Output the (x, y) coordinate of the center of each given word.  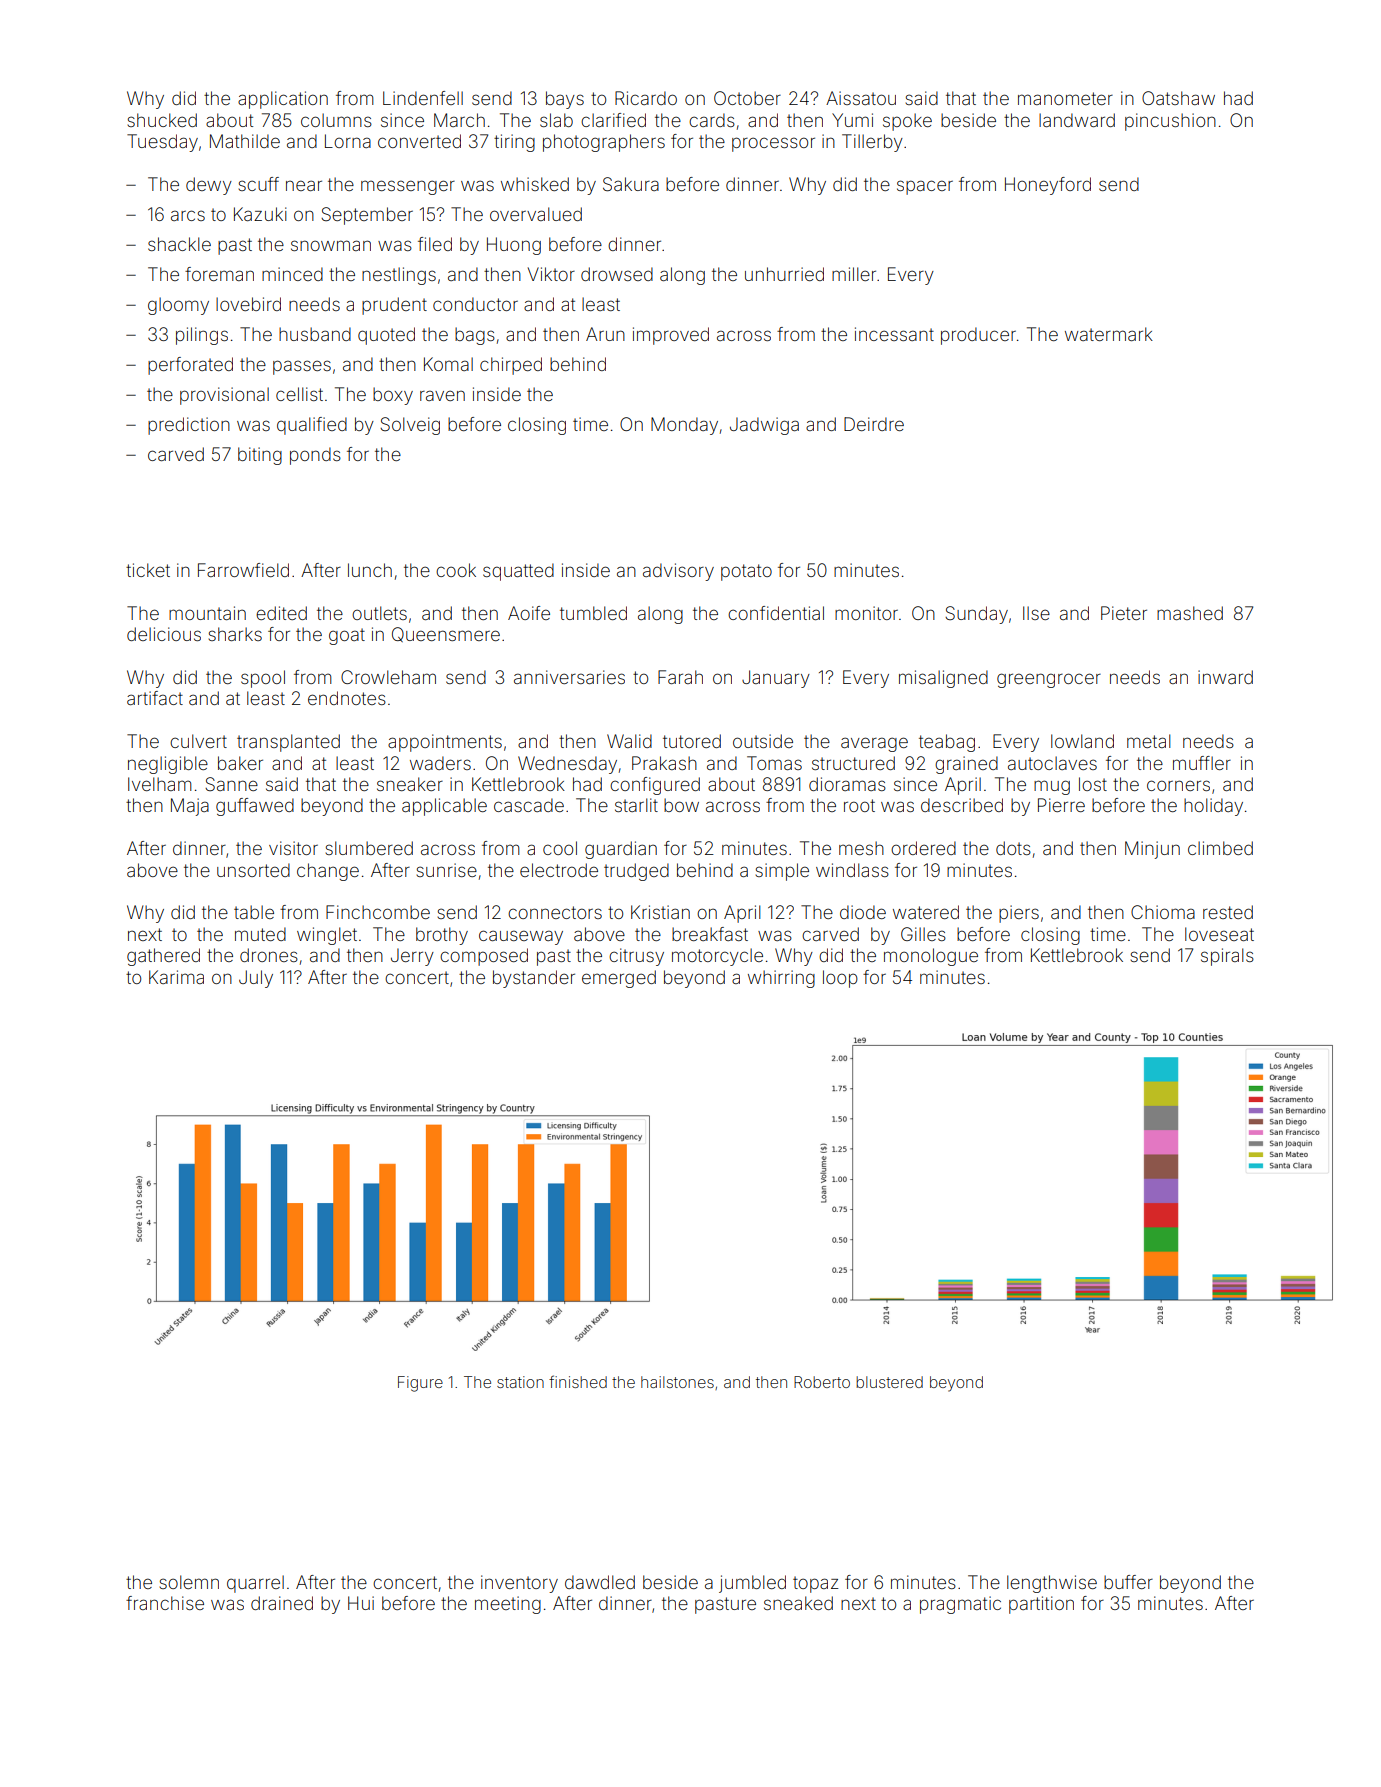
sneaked (798, 1603)
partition (1041, 1605)
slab (556, 120)
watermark (1109, 334)
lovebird (248, 304)
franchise (165, 1603)
